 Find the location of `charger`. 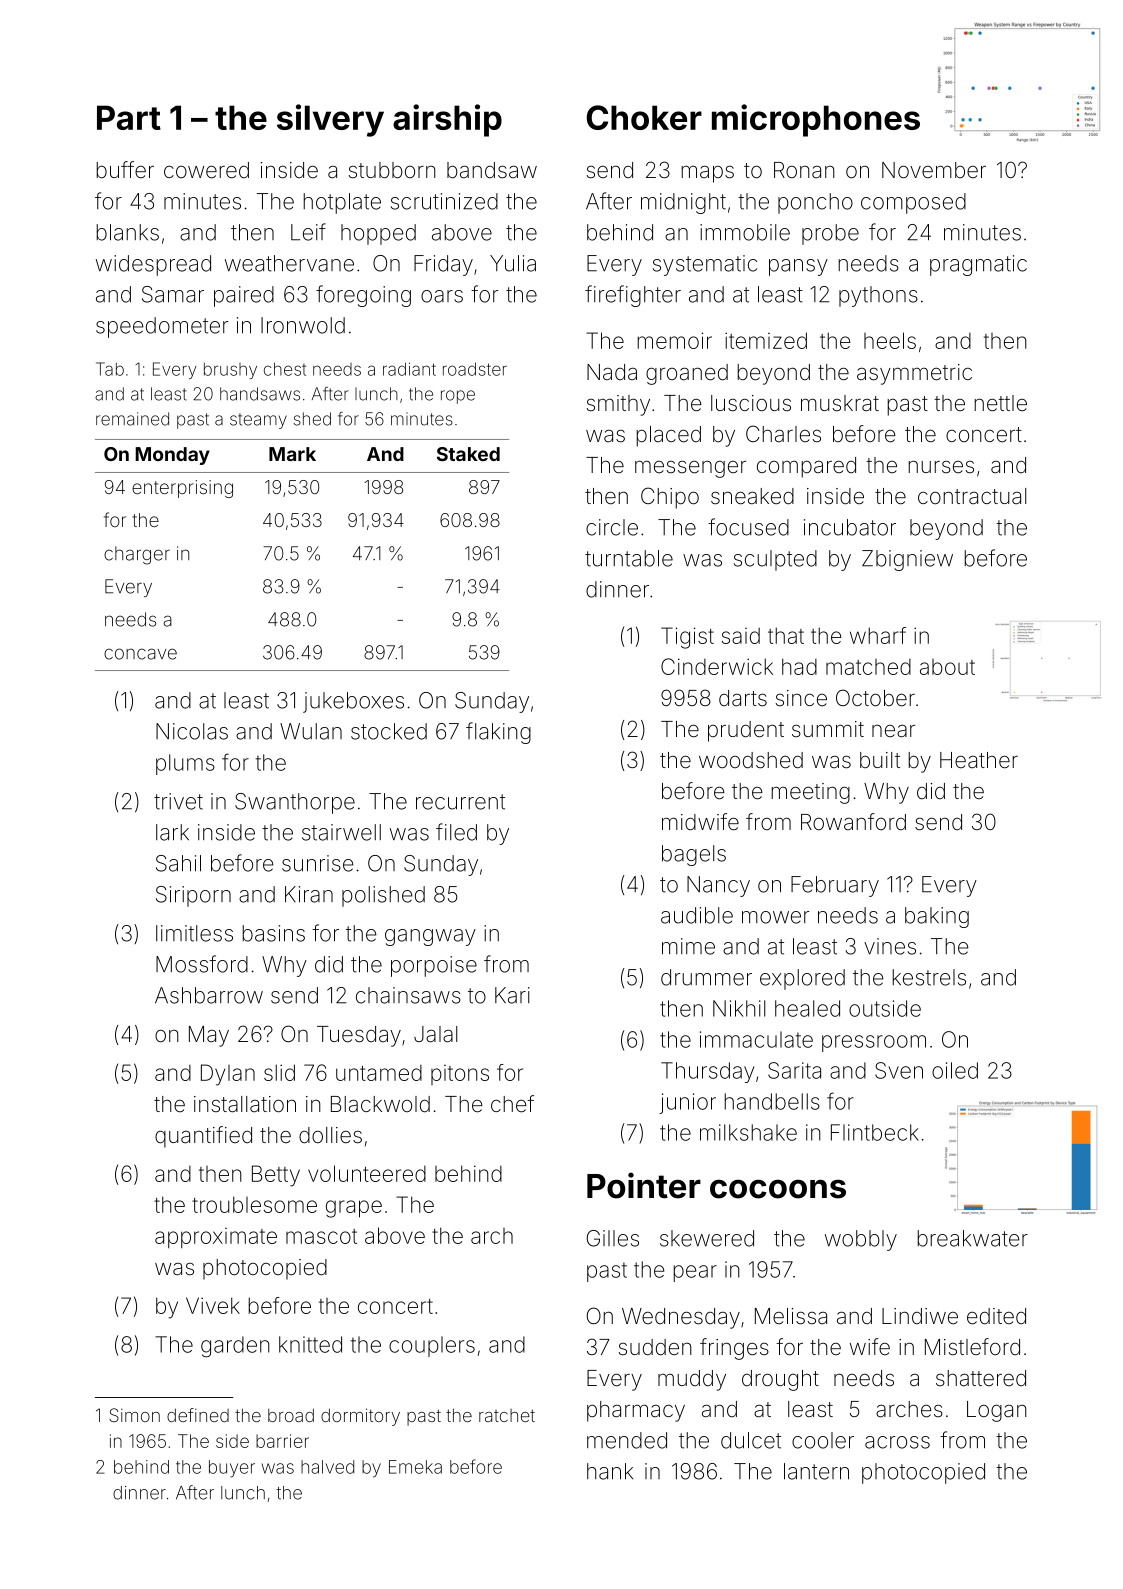

charger is located at coordinates (137, 555).
